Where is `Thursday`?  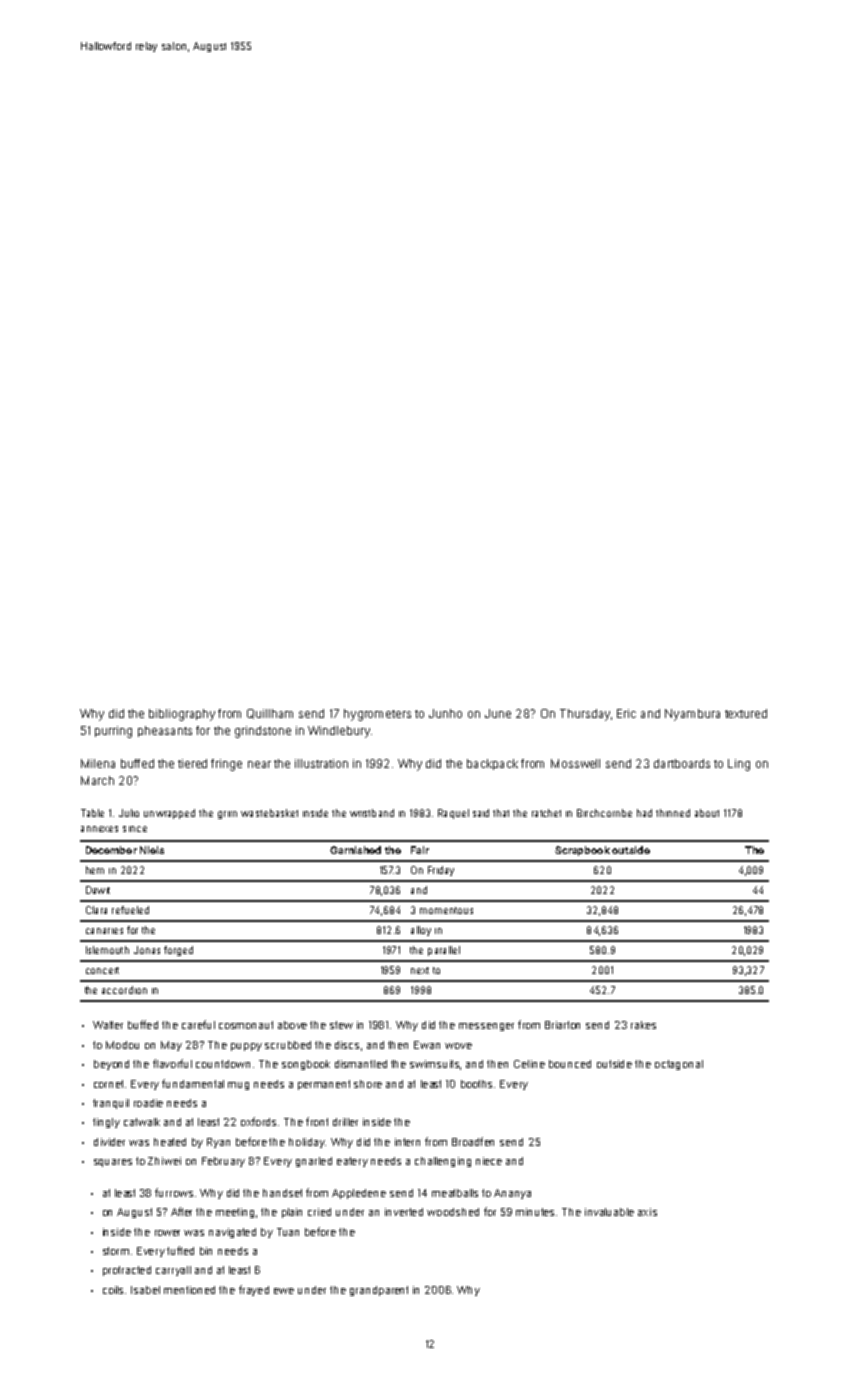
Thursday is located at coordinates (585, 715).
